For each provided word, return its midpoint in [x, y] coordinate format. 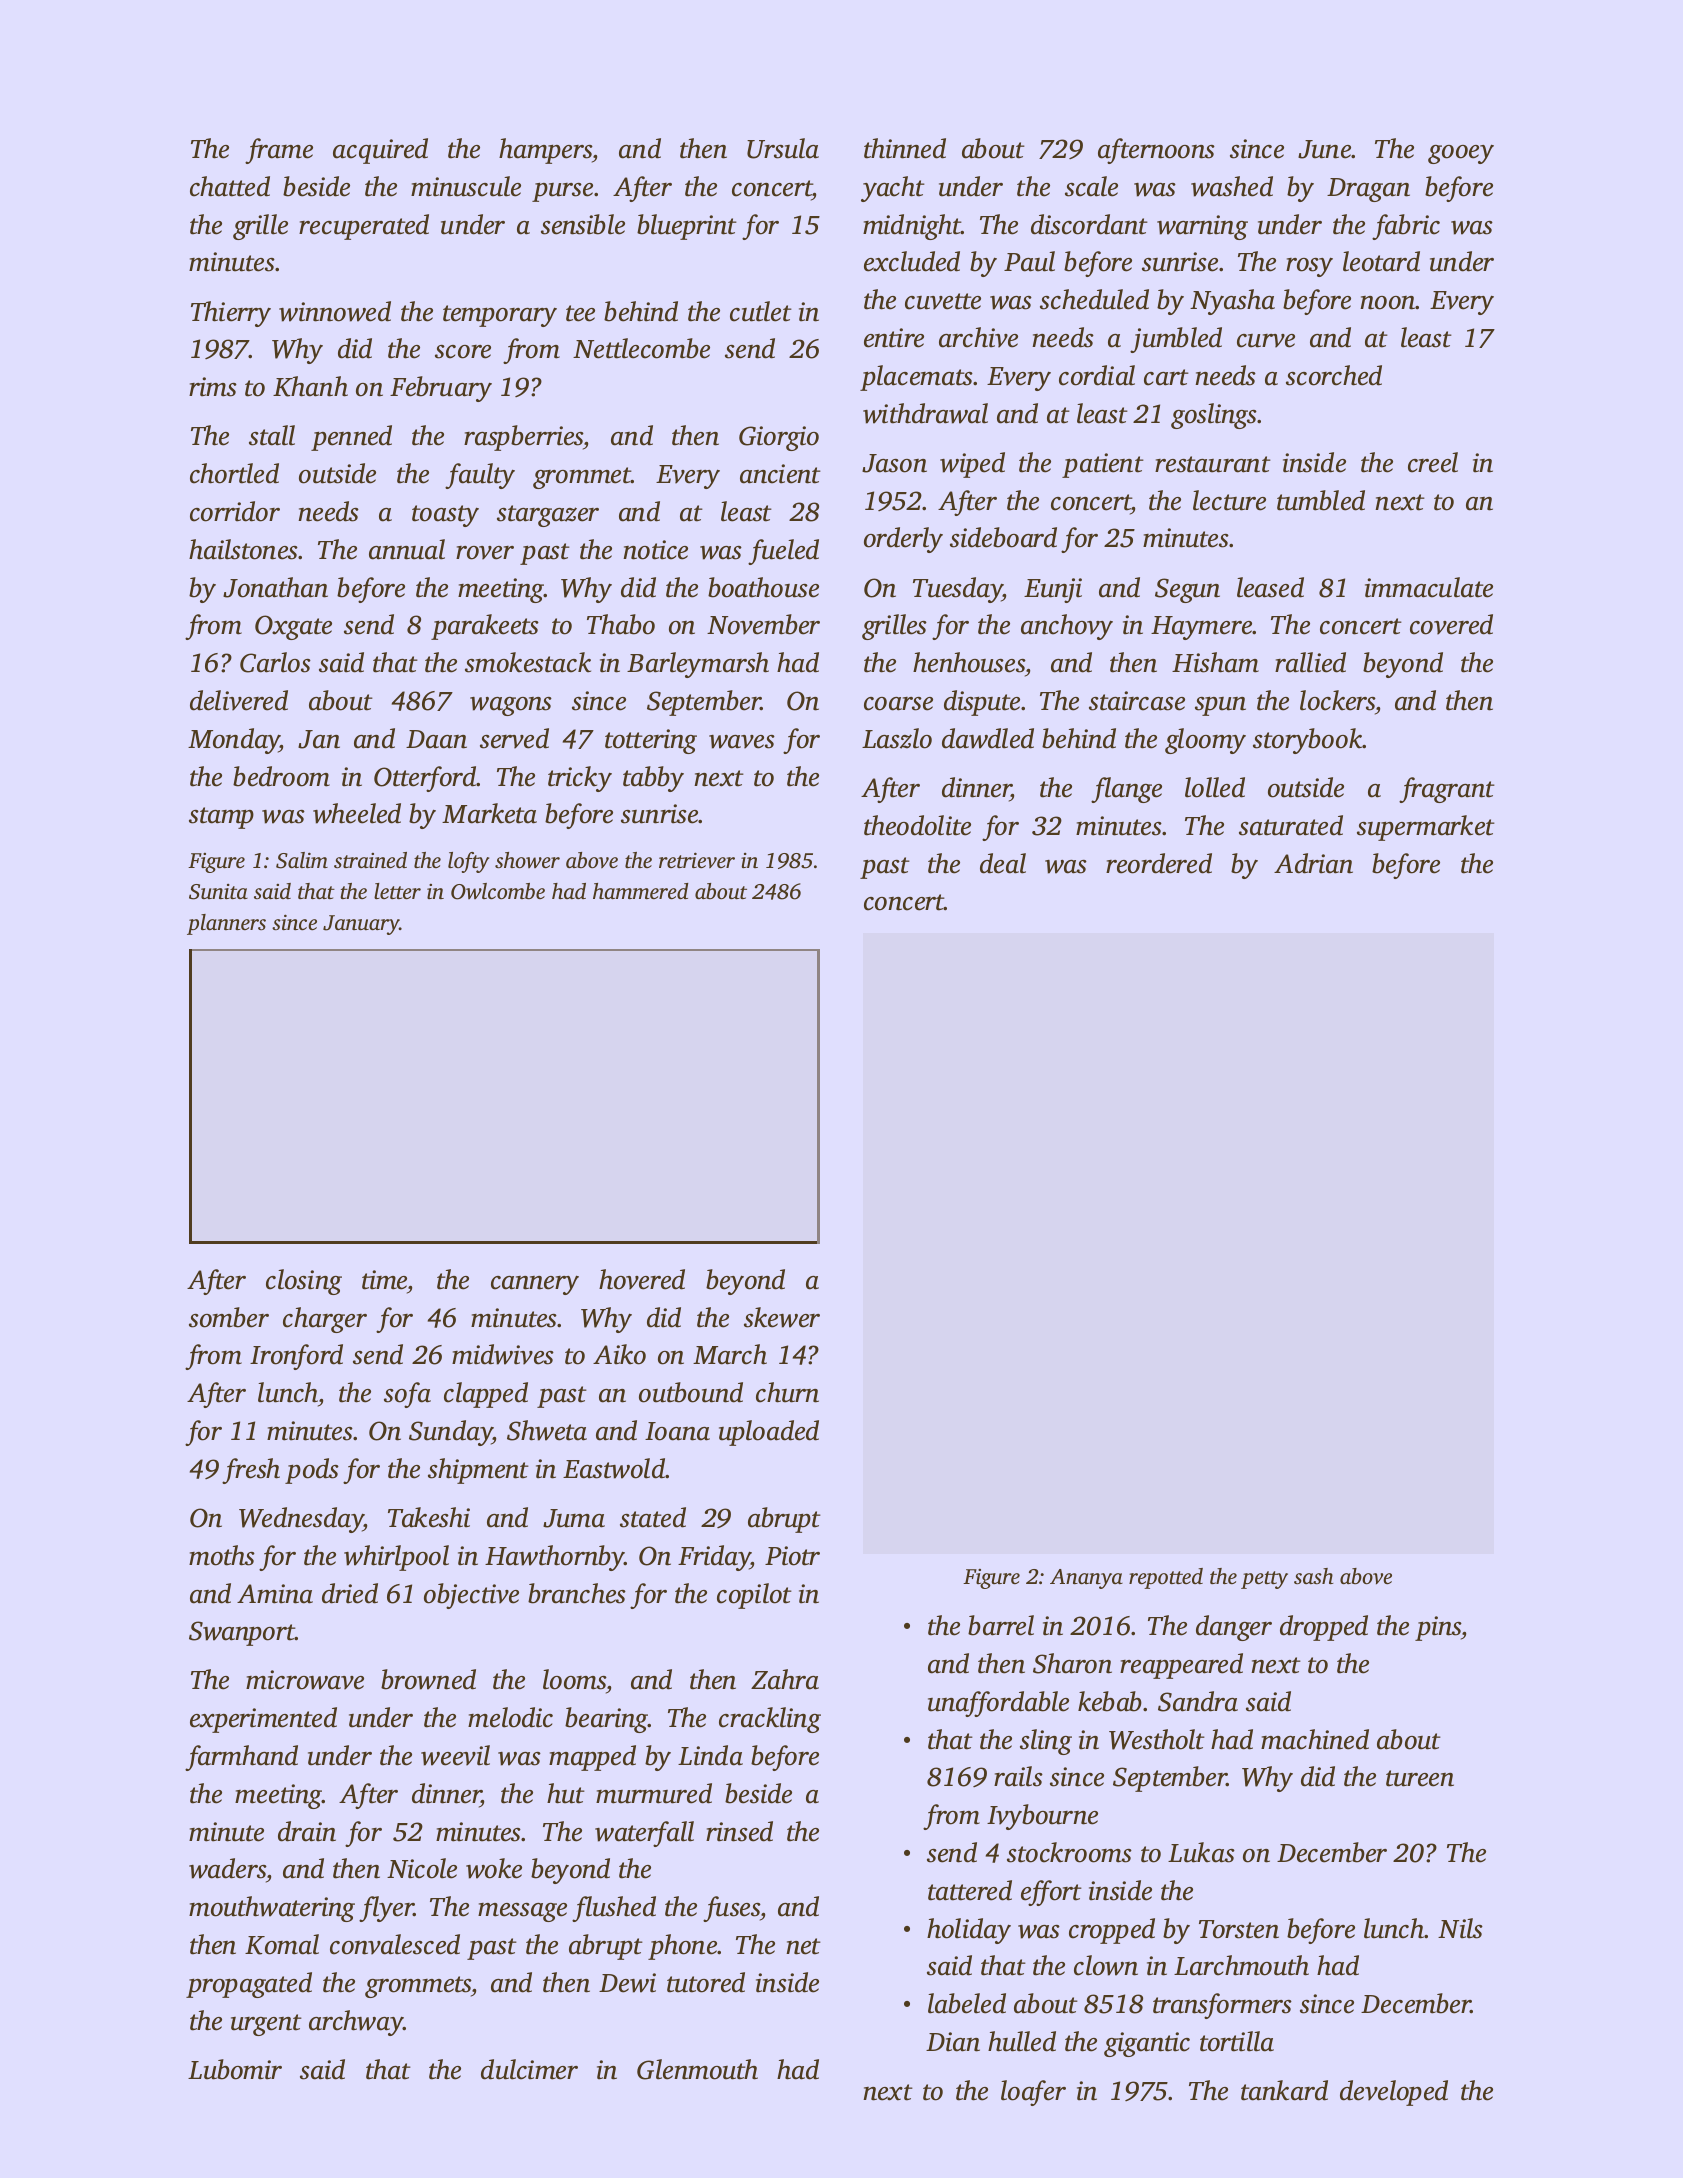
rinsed [739, 1831]
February [441, 389]
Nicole [422, 1868]
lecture [1229, 500]
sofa [407, 1395]
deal [1003, 863]
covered [1451, 624]
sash [1314, 1576]
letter [397, 891]
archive [978, 337]
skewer [782, 1317]
